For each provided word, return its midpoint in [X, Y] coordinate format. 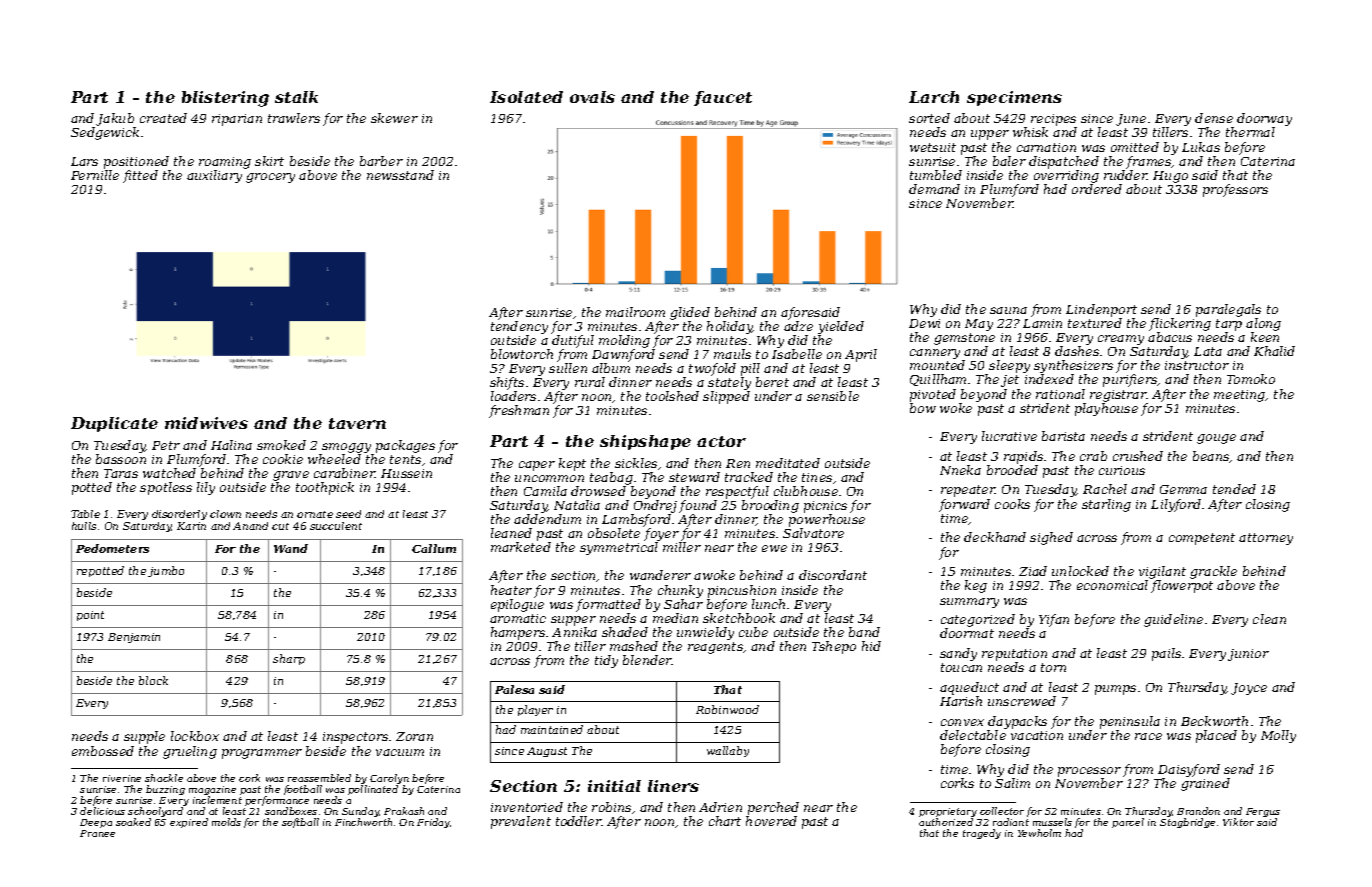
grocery [270, 178]
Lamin [1042, 323]
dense [1214, 118]
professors [1235, 190]
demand [934, 189]
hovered [771, 821]
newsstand [400, 175]
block [153, 680]
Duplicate [114, 424]
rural [590, 382]
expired [189, 823]
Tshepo [834, 647]
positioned [136, 162]
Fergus [1263, 812]
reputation [1014, 655]
